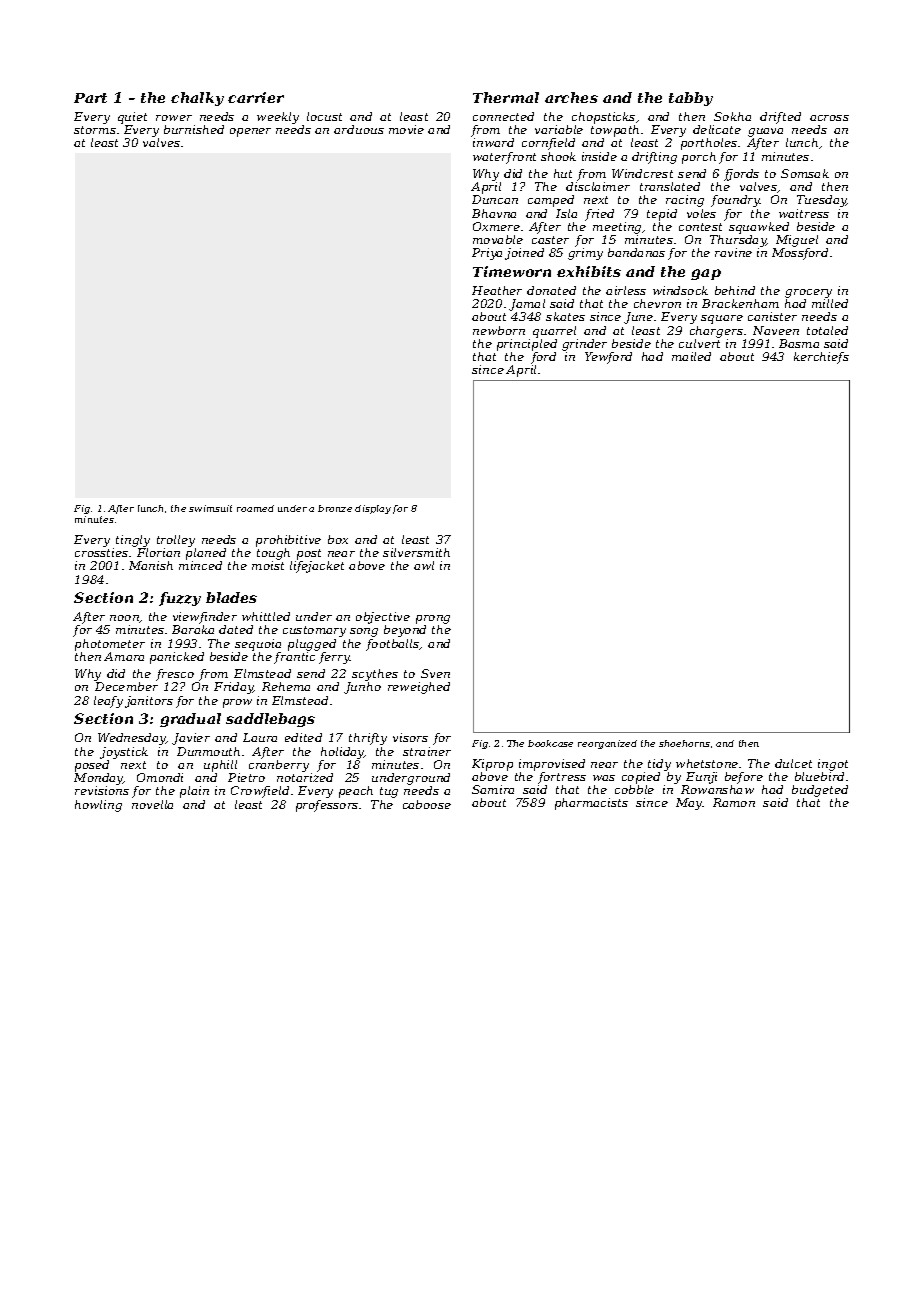  What do you see at coordinates (220, 766) in the screenshot?
I see `uphill` at bounding box center [220, 766].
